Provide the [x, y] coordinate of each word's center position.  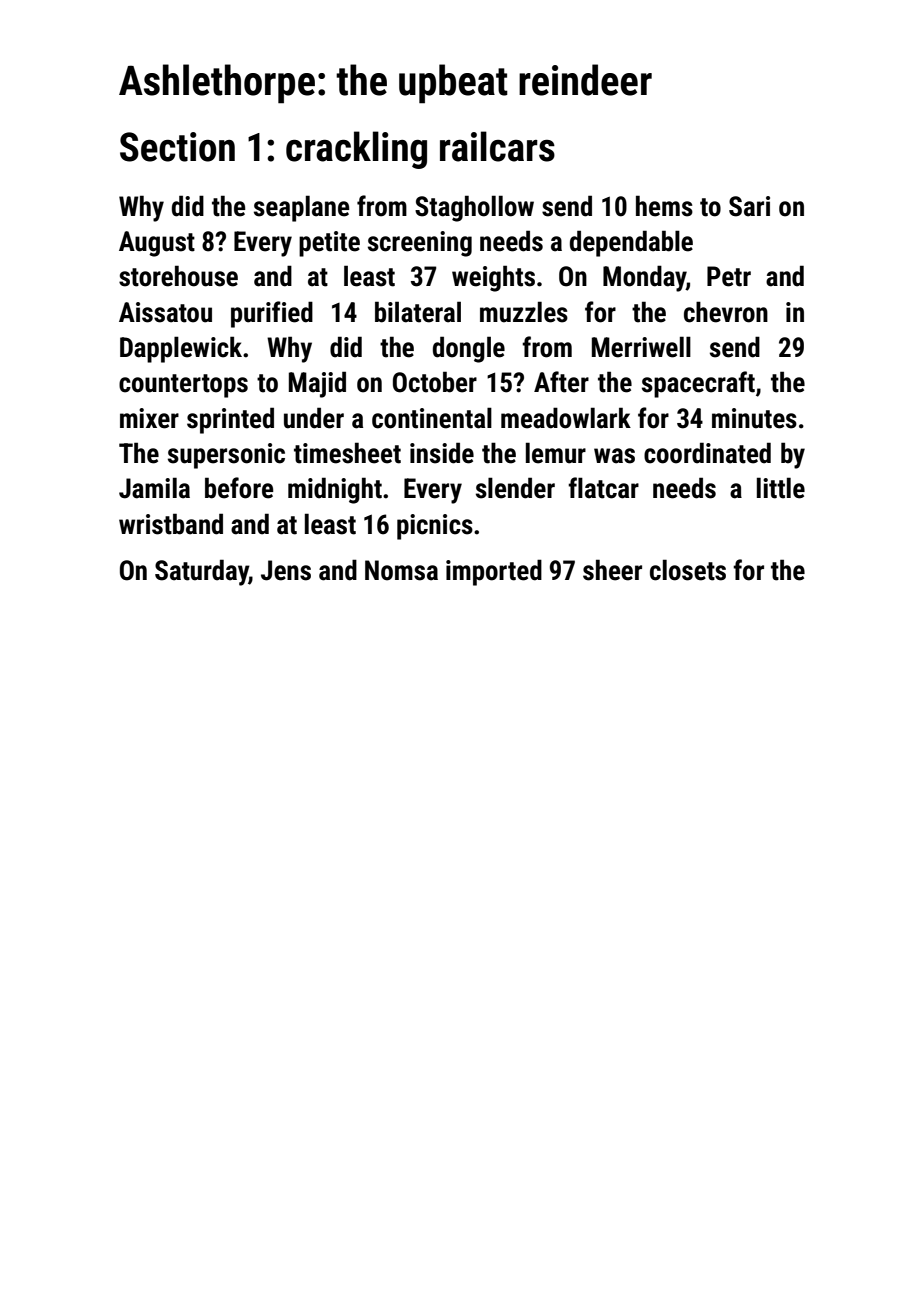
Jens [286, 570]
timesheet [347, 453]
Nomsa [401, 570]
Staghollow [474, 208]
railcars [497, 146]
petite [329, 244]
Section [177, 147]
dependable [631, 243]
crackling [356, 150]
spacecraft [698, 384]
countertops [183, 386]
